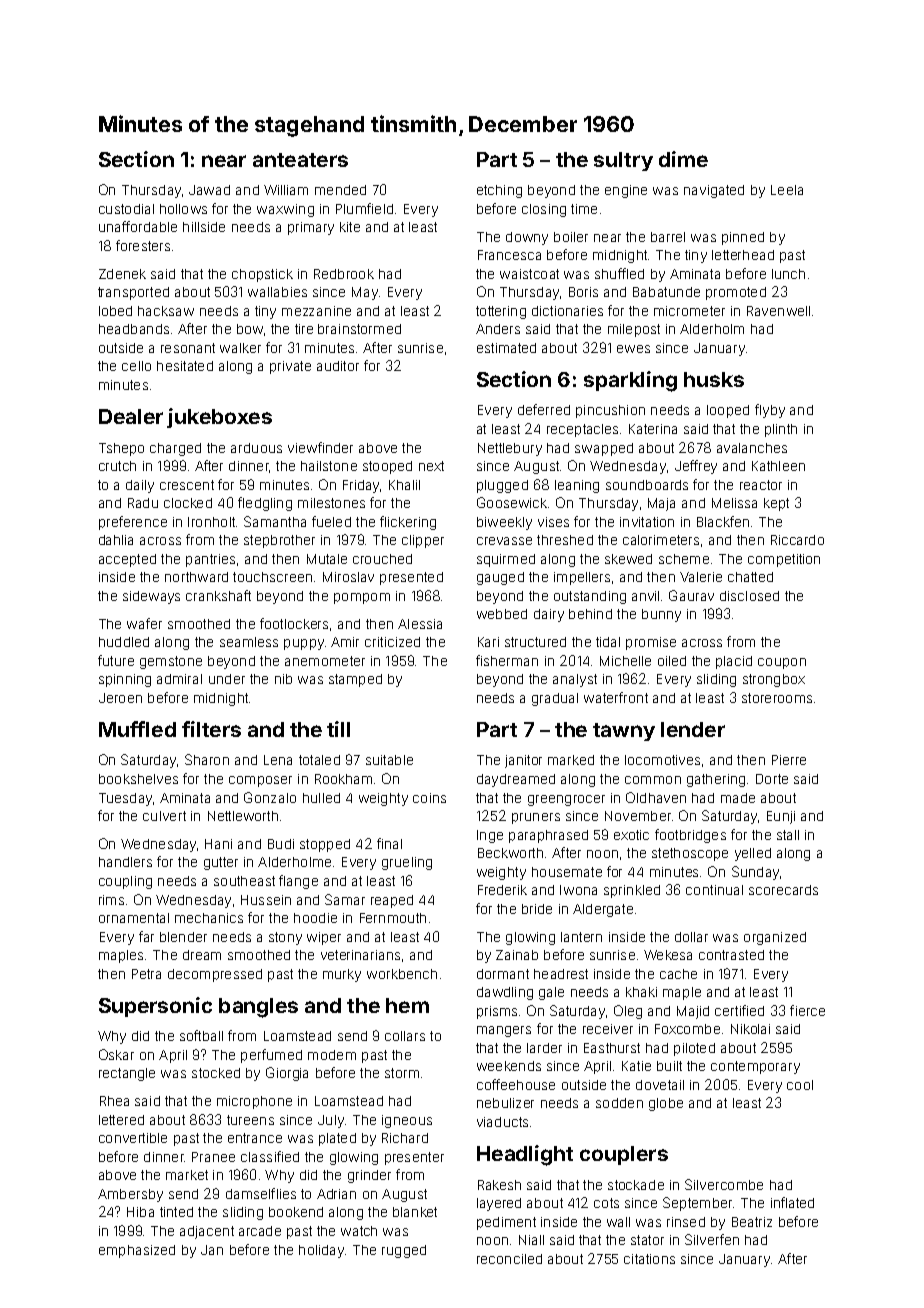 The width and height of the screenshot is (924, 1308). What do you see at coordinates (285, 938) in the screenshot?
I see `stony` at bounding box center [285, 938].
